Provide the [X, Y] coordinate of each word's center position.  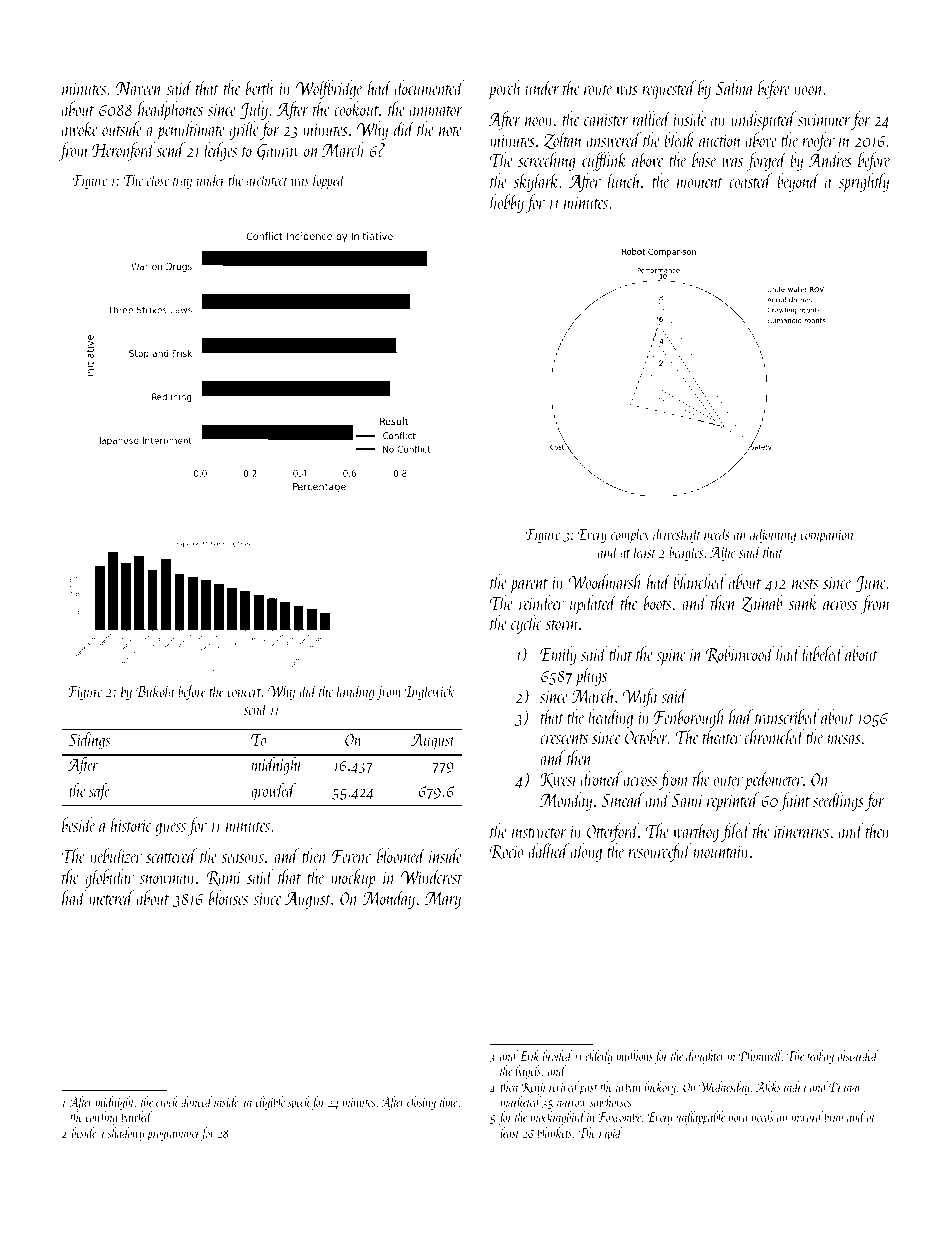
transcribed [787, 716]
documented [429, 87]
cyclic [526, 624]
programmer [173, 1136]
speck [299, 1103]
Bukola [155, 690]
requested [669, 90]
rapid [611, 1134]
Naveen [139, 88]
